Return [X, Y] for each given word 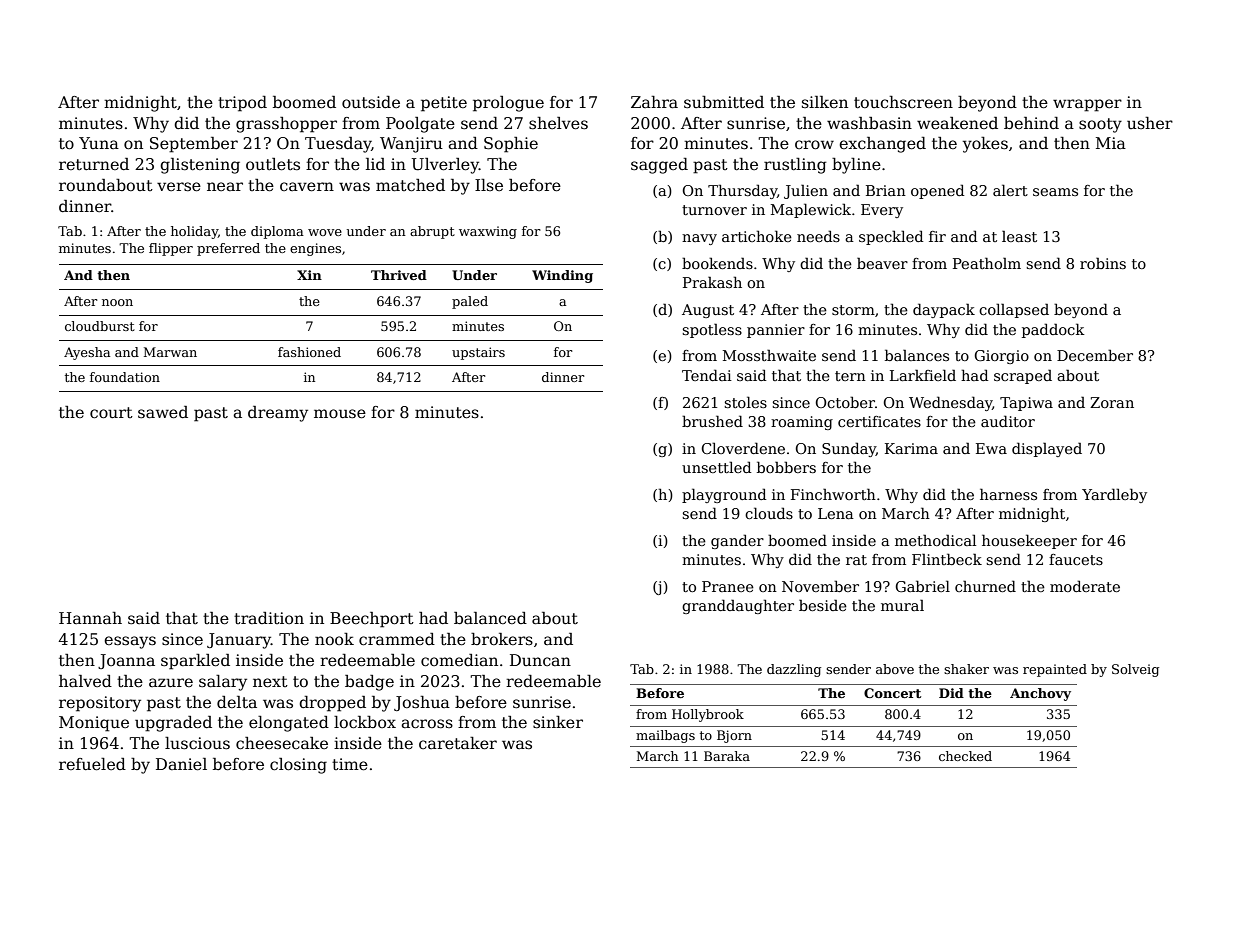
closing [298, 766]
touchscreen [903, 102]
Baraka [727, 756]
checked [965, 756]
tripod [242, 104]
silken [825, 102]
